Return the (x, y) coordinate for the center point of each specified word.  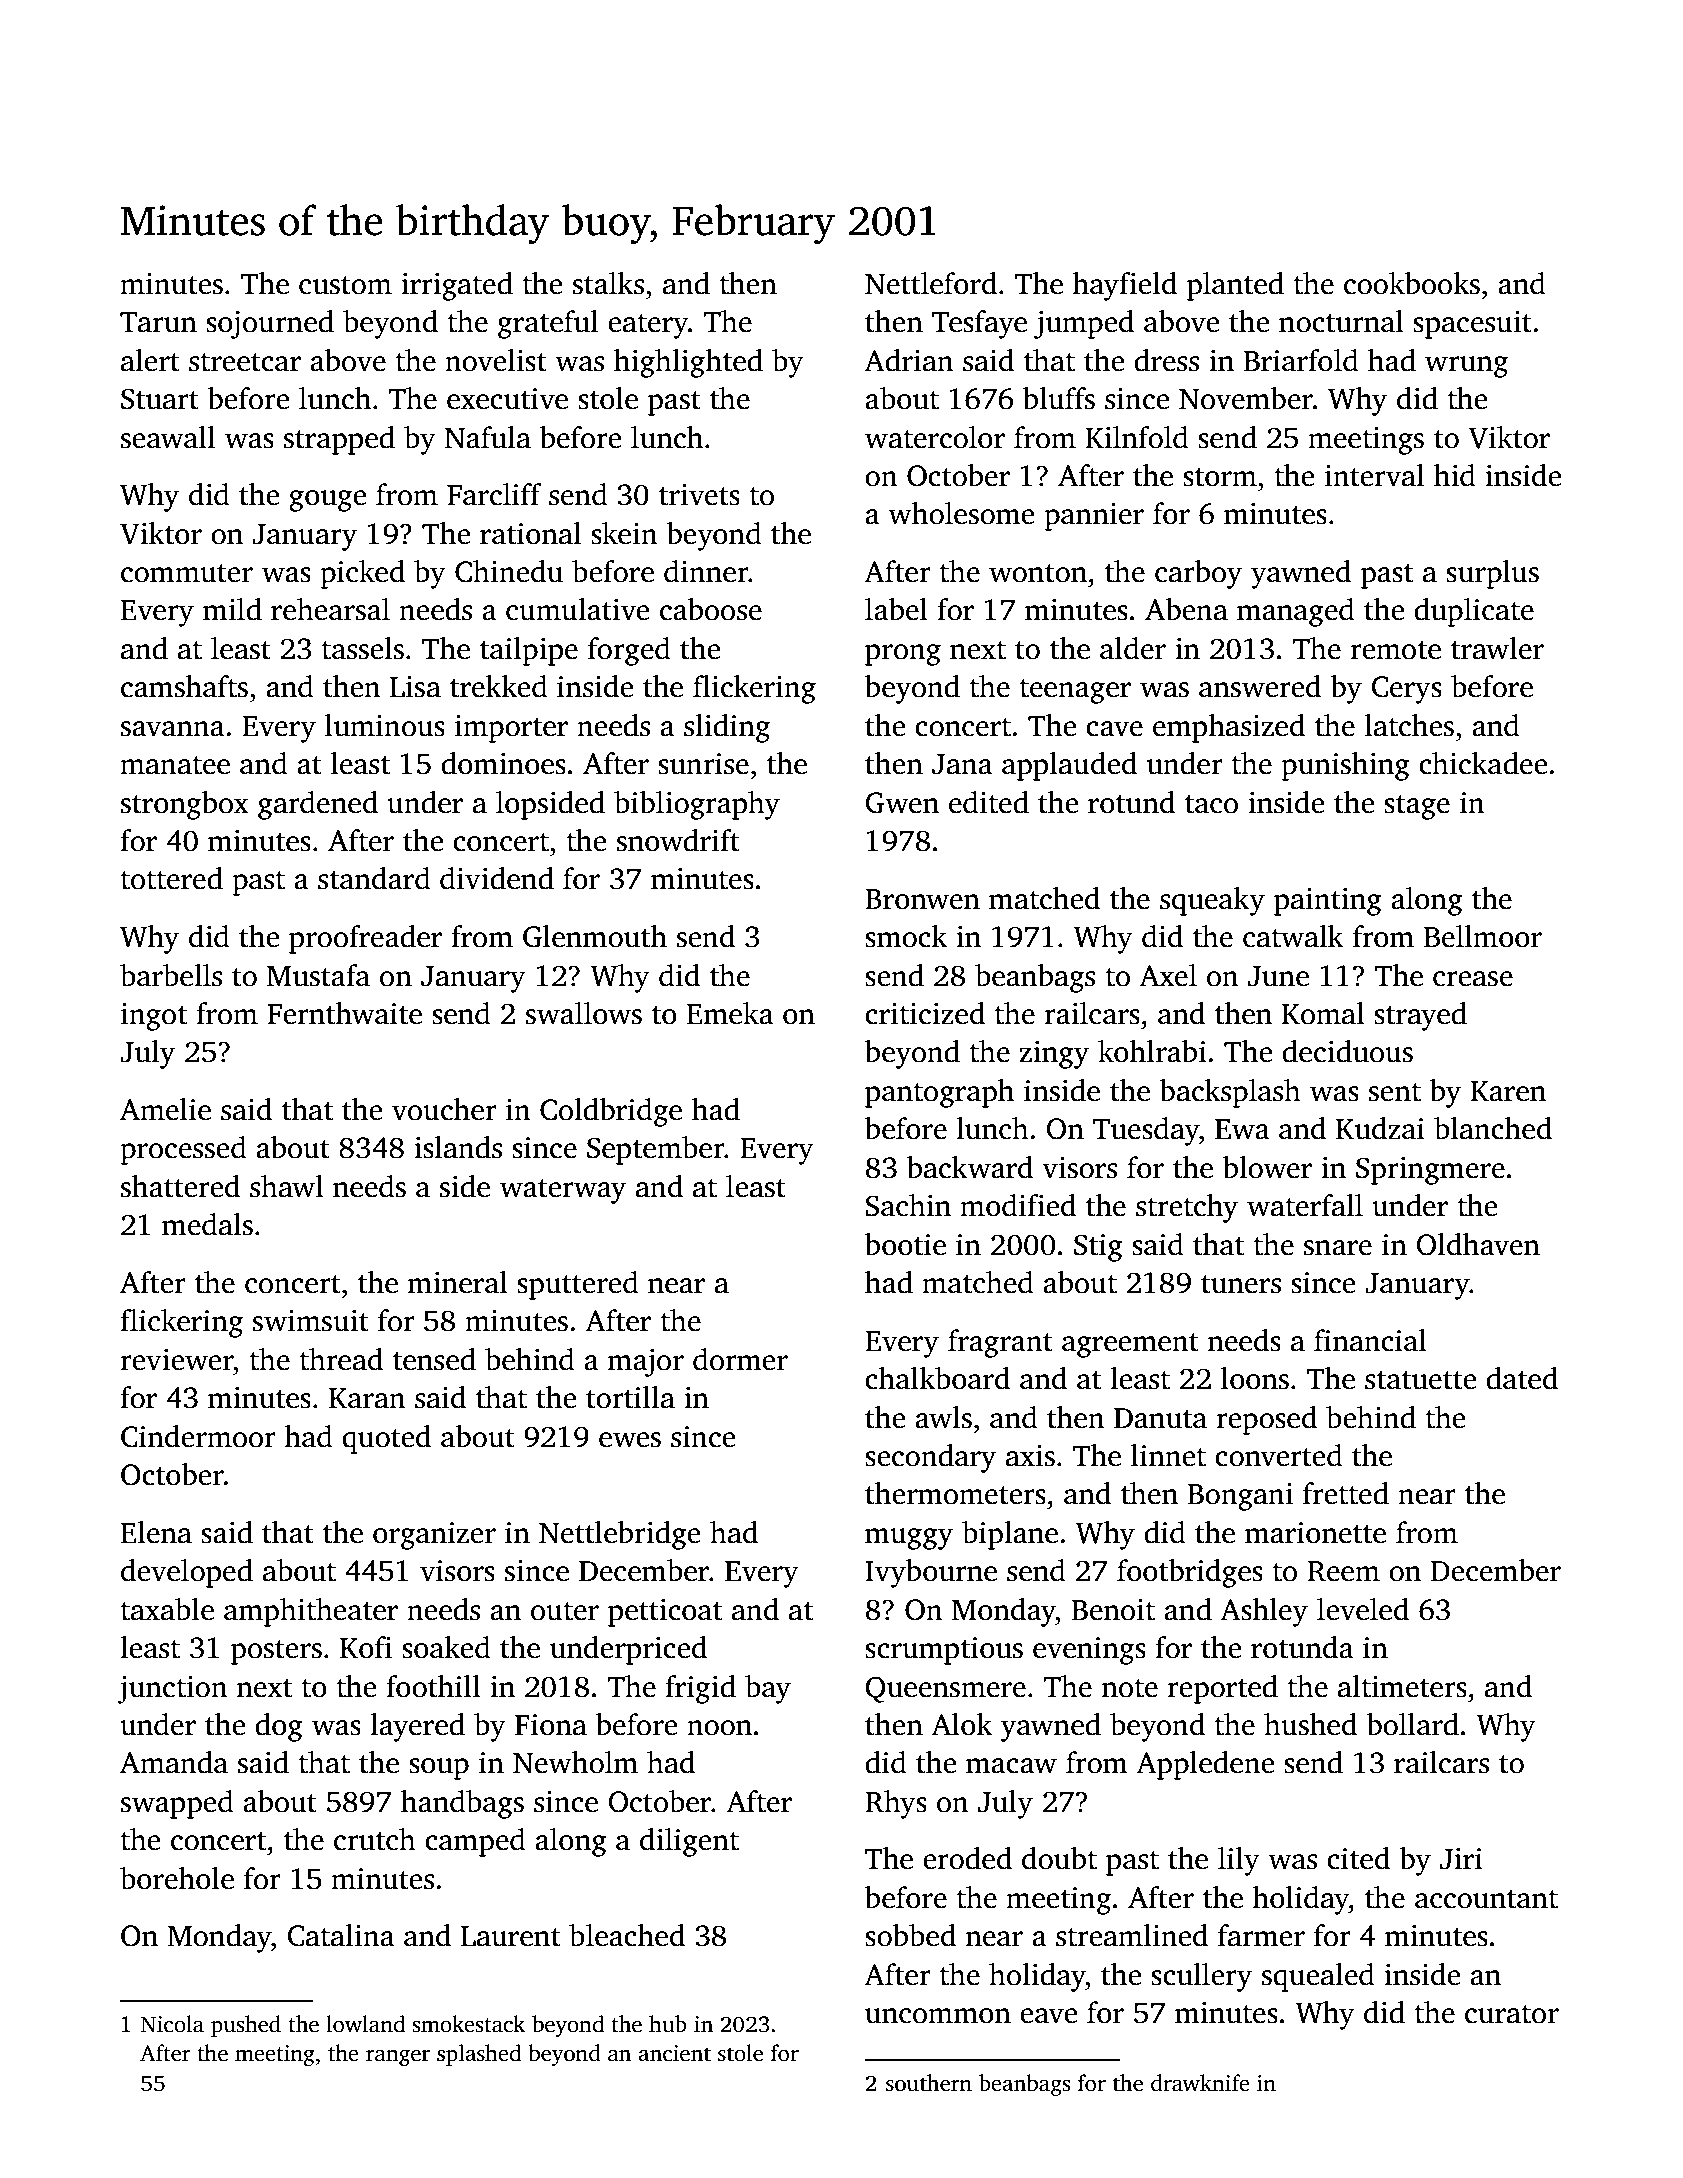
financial (1370, 1340)
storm (1220, 477)
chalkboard (937, 1378)
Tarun (158, 322)
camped (475, 1842)
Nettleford (931, 283)
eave (1048, 2016)
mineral (458, 1282)
